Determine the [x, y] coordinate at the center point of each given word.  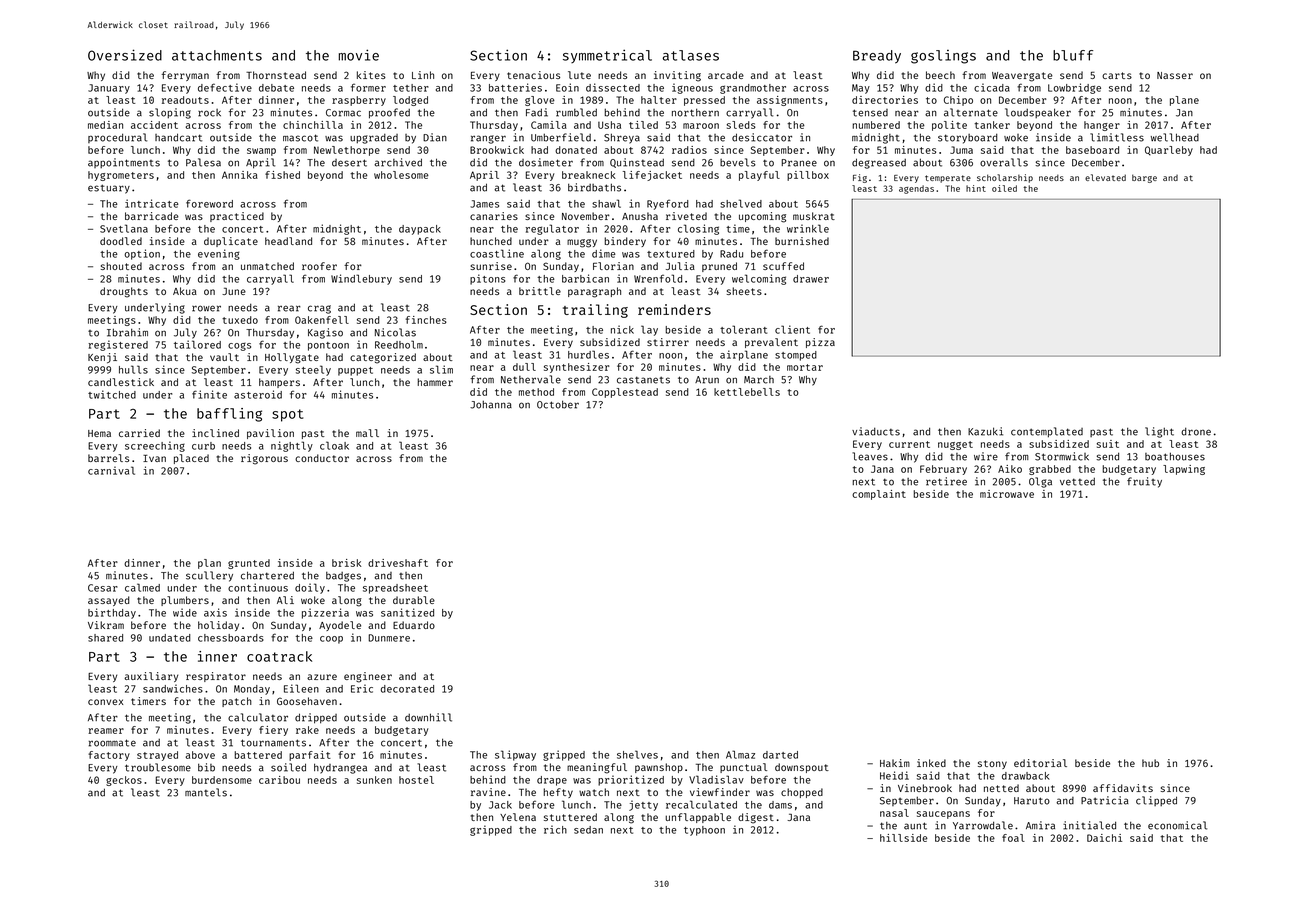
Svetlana [124, 228]
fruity [1144, 482]
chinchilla [313, 125]
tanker [992, 125]
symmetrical [607, 56]
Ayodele [340, 626]
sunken [374, 780]
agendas [916, 189]
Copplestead [625, 393]
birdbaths [594, 187]
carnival [111, 470]
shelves [637, 754]
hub [1150, 763]
